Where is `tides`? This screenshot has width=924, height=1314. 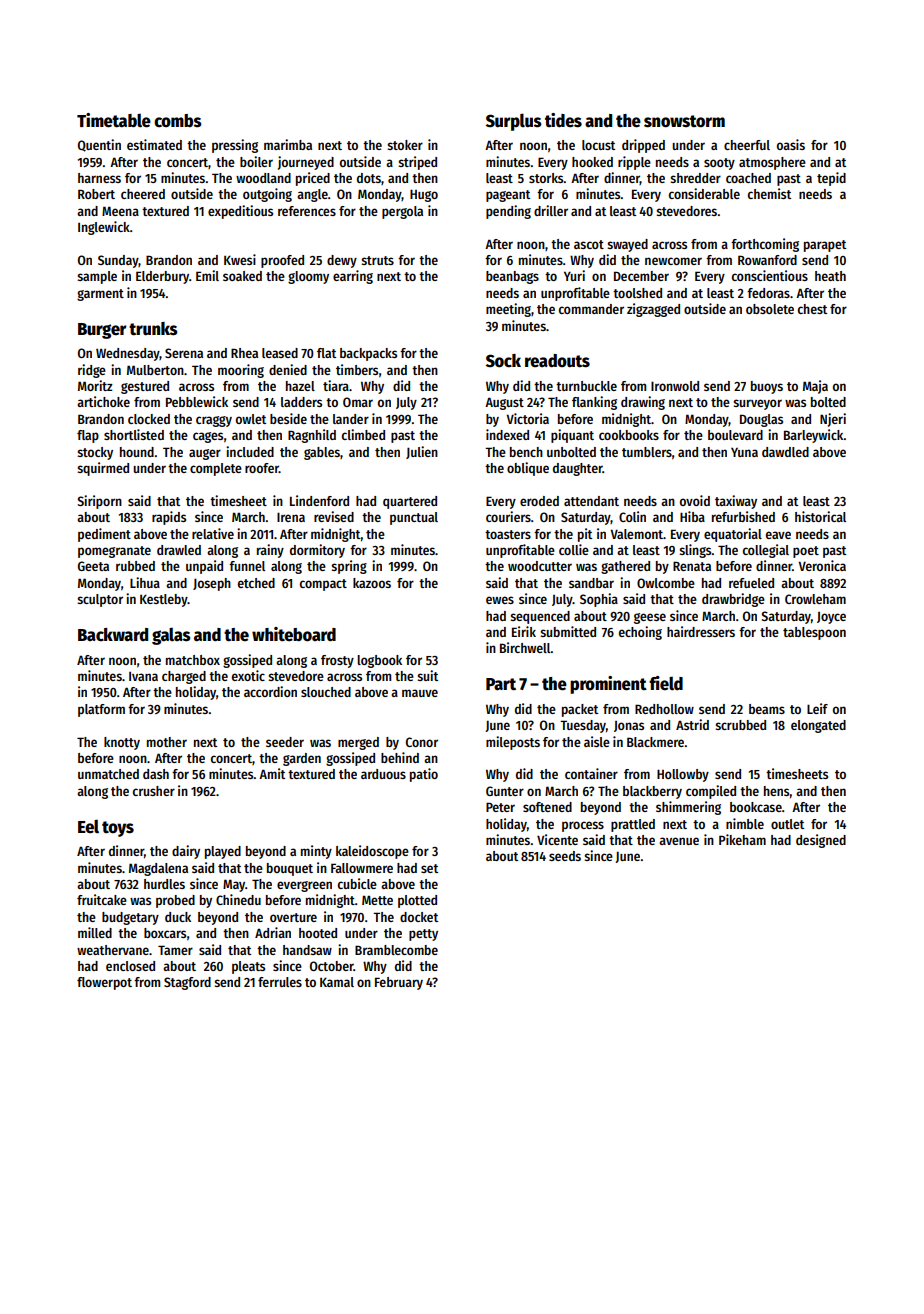 tides is located at coordinates (563, 120).
